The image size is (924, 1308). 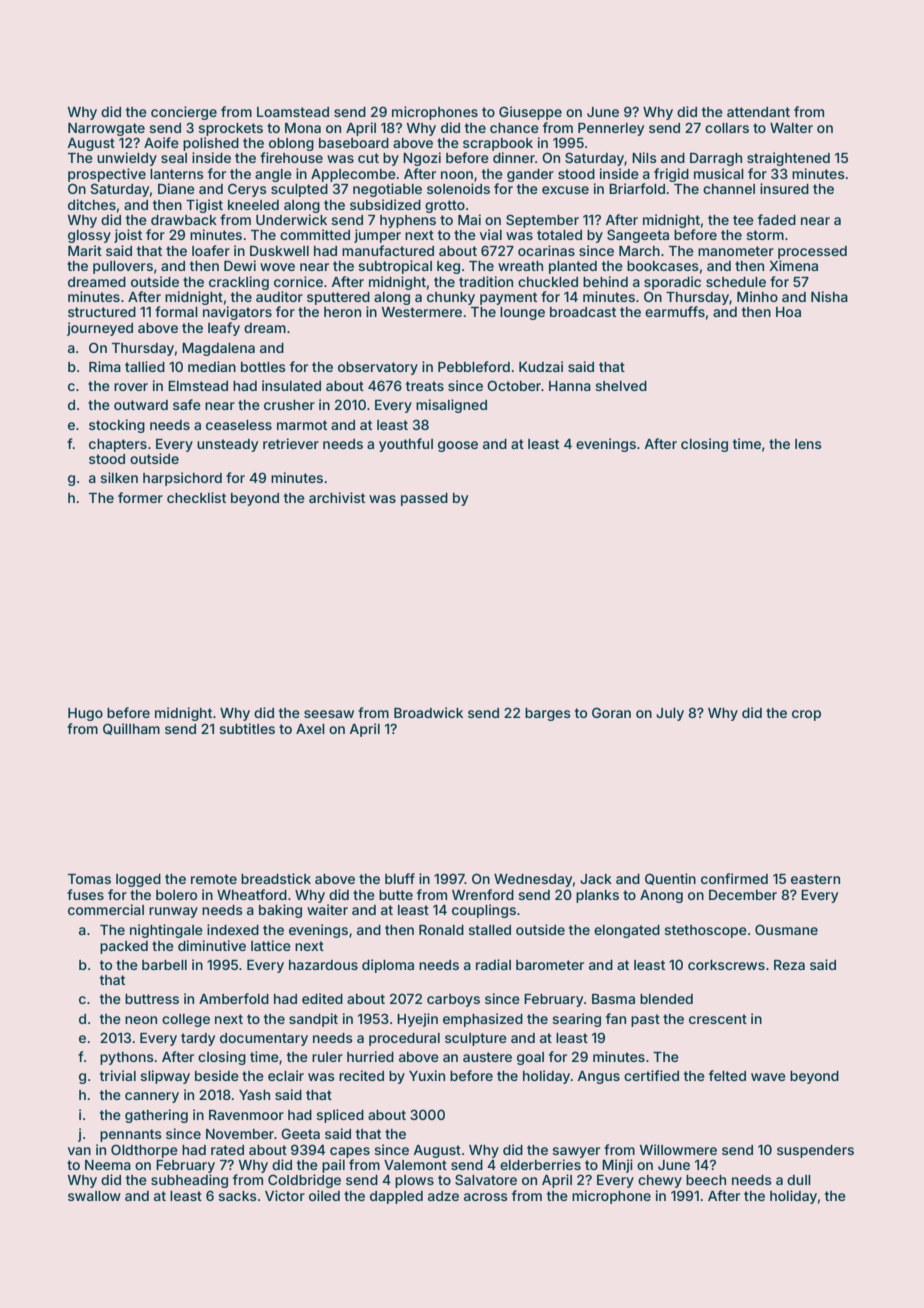 I want to click on couplings, so click(x=484, y=911).
